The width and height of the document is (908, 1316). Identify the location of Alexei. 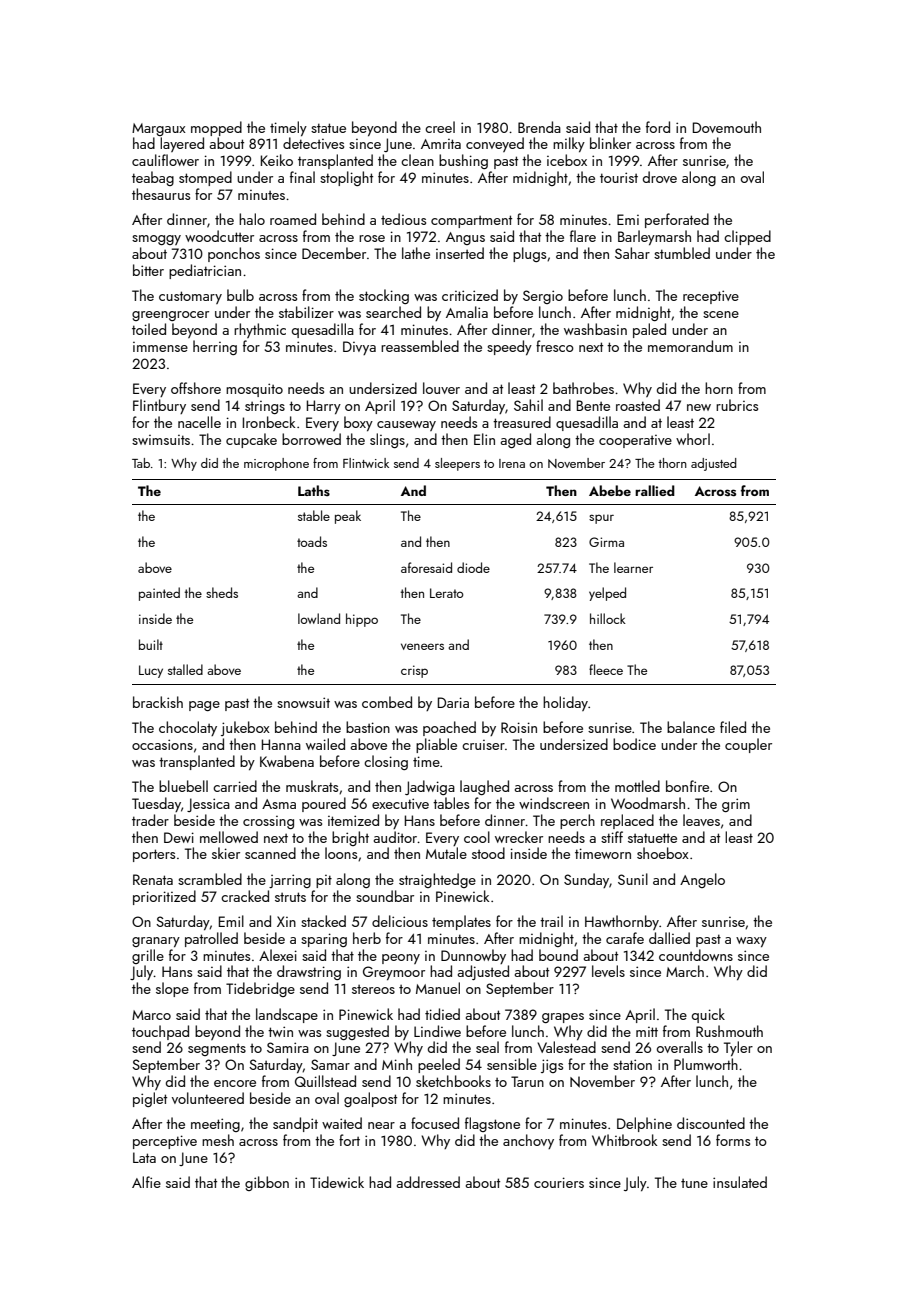
(278, 955).
